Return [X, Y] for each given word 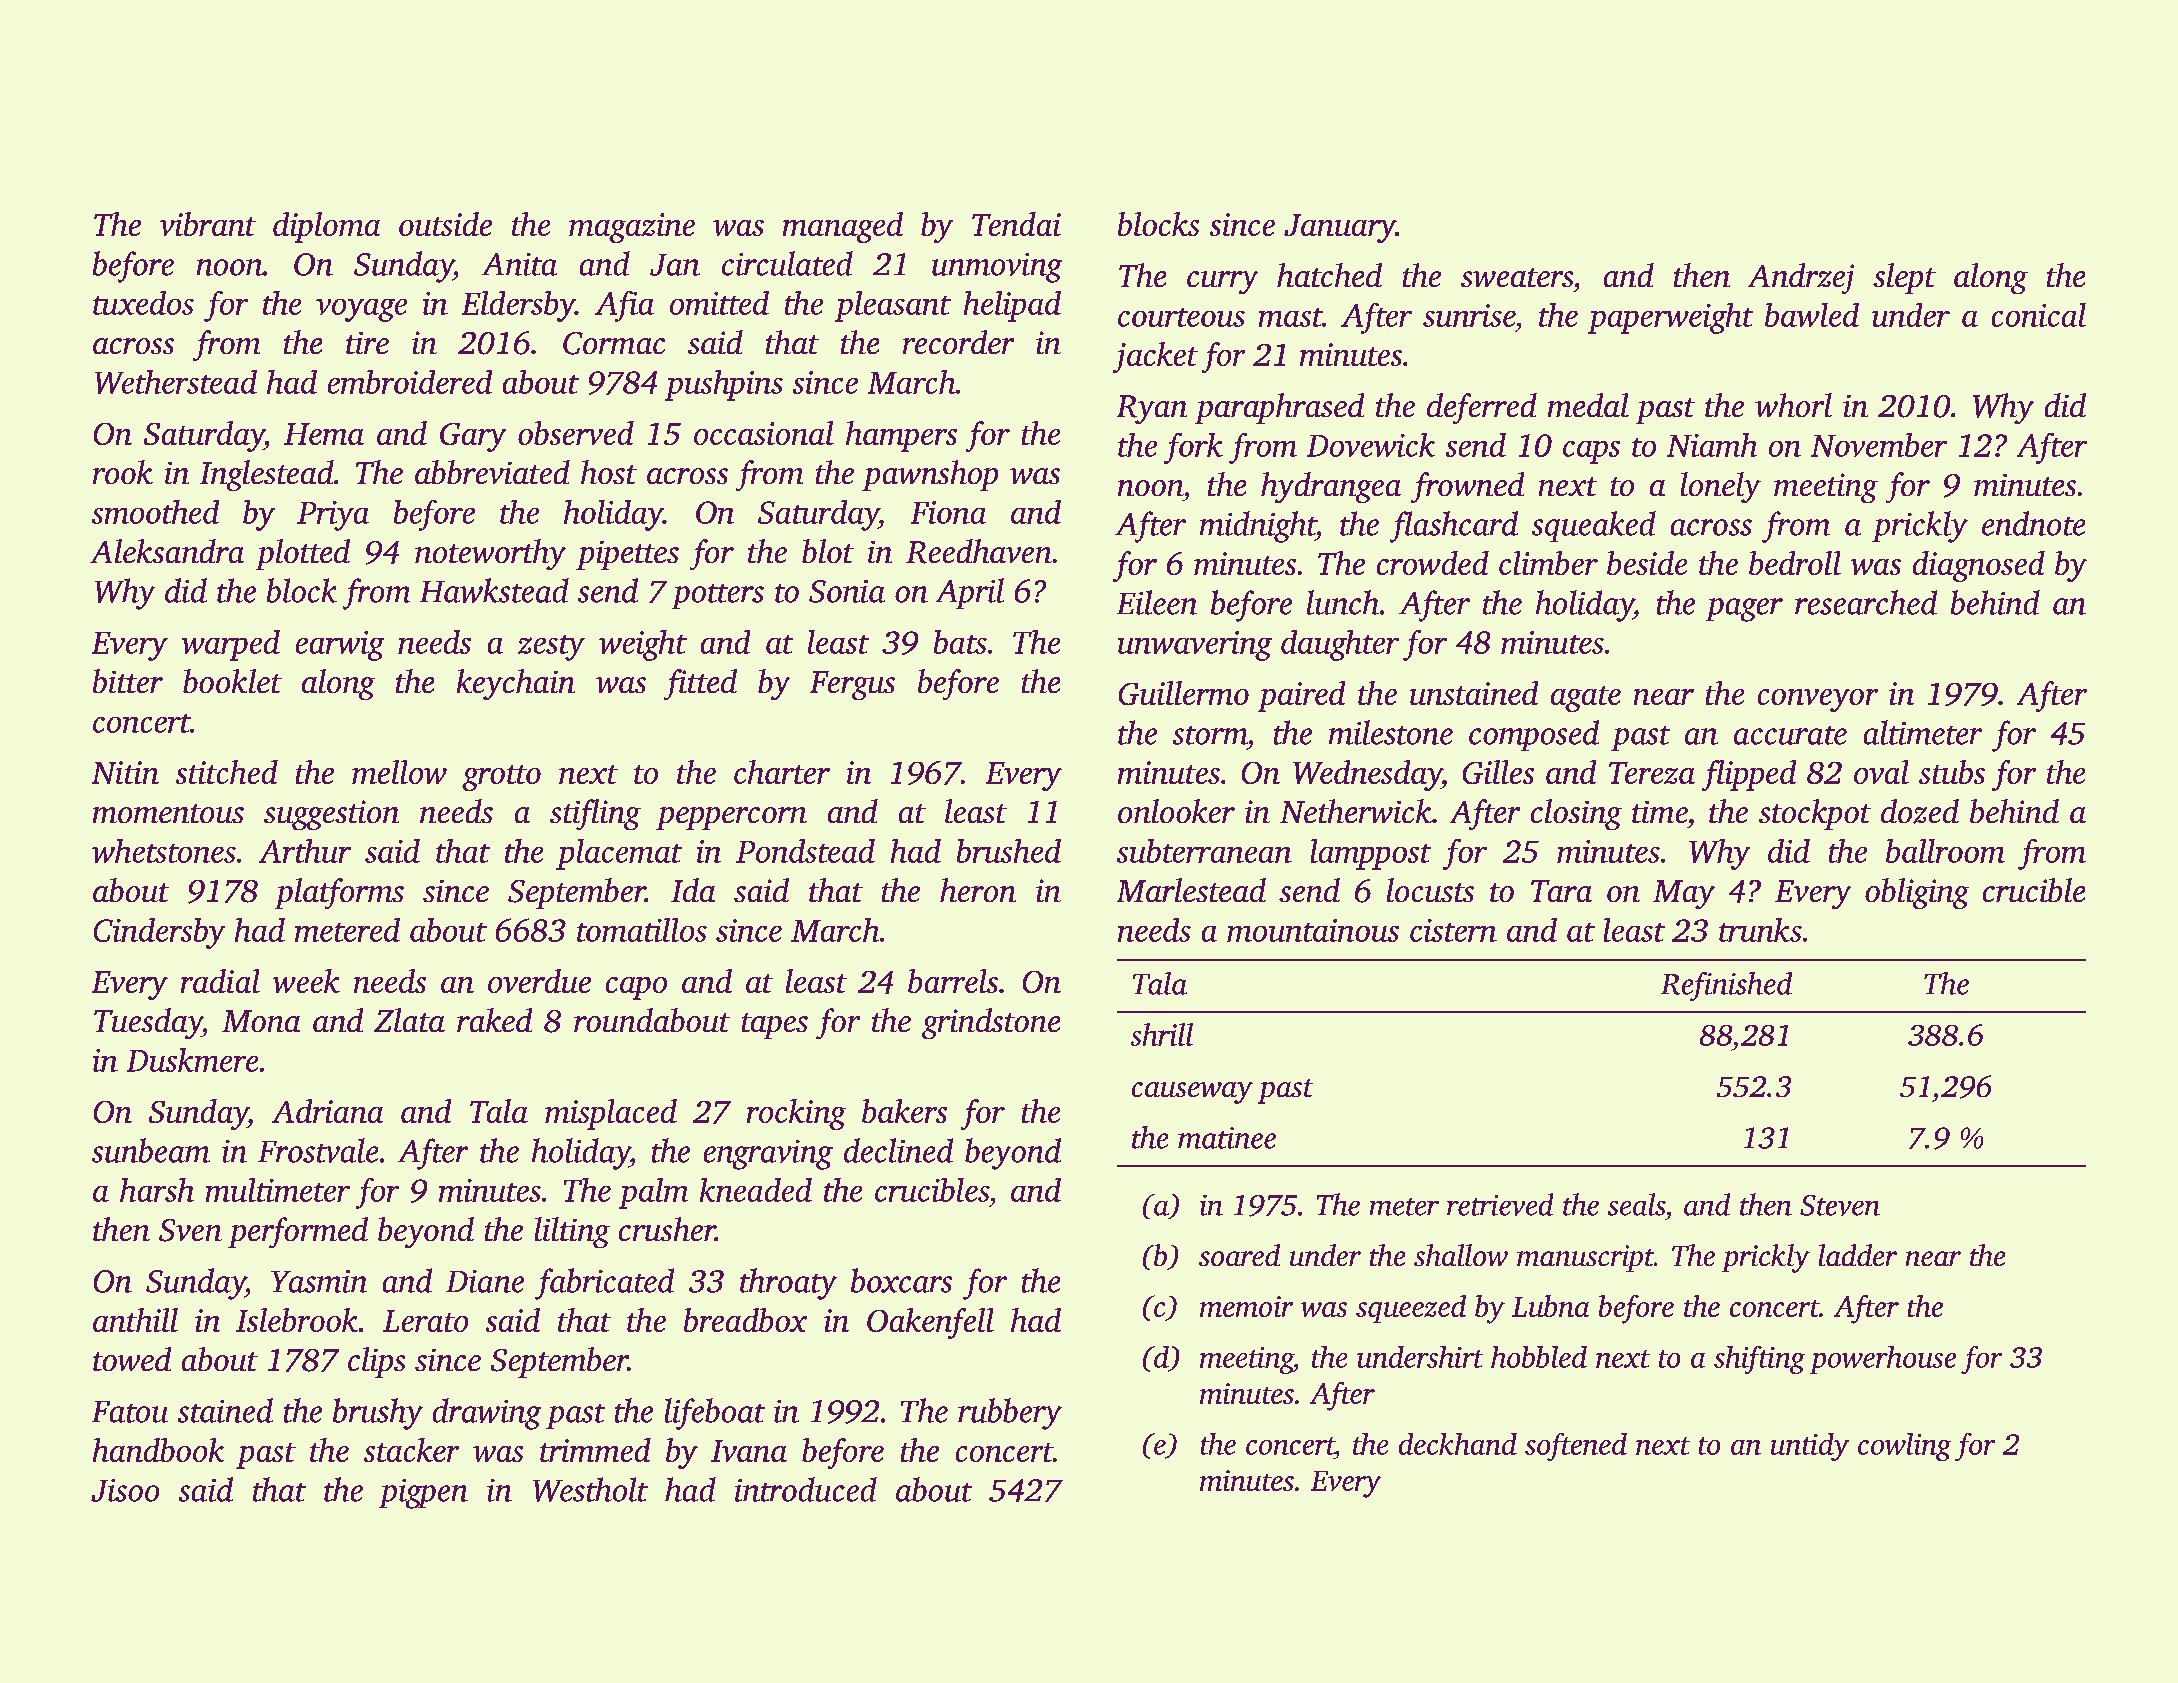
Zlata [409, 1020]
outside [445, 224]
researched [1866, 602]
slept [1904, 278]
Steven [1840, 1205]
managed [843, 227]
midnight [1258, 527]
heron [978, 890]
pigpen [423, 1494]
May [1684, 894]
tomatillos [642, 930]
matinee [1227, 1138]
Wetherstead [176, 382]
